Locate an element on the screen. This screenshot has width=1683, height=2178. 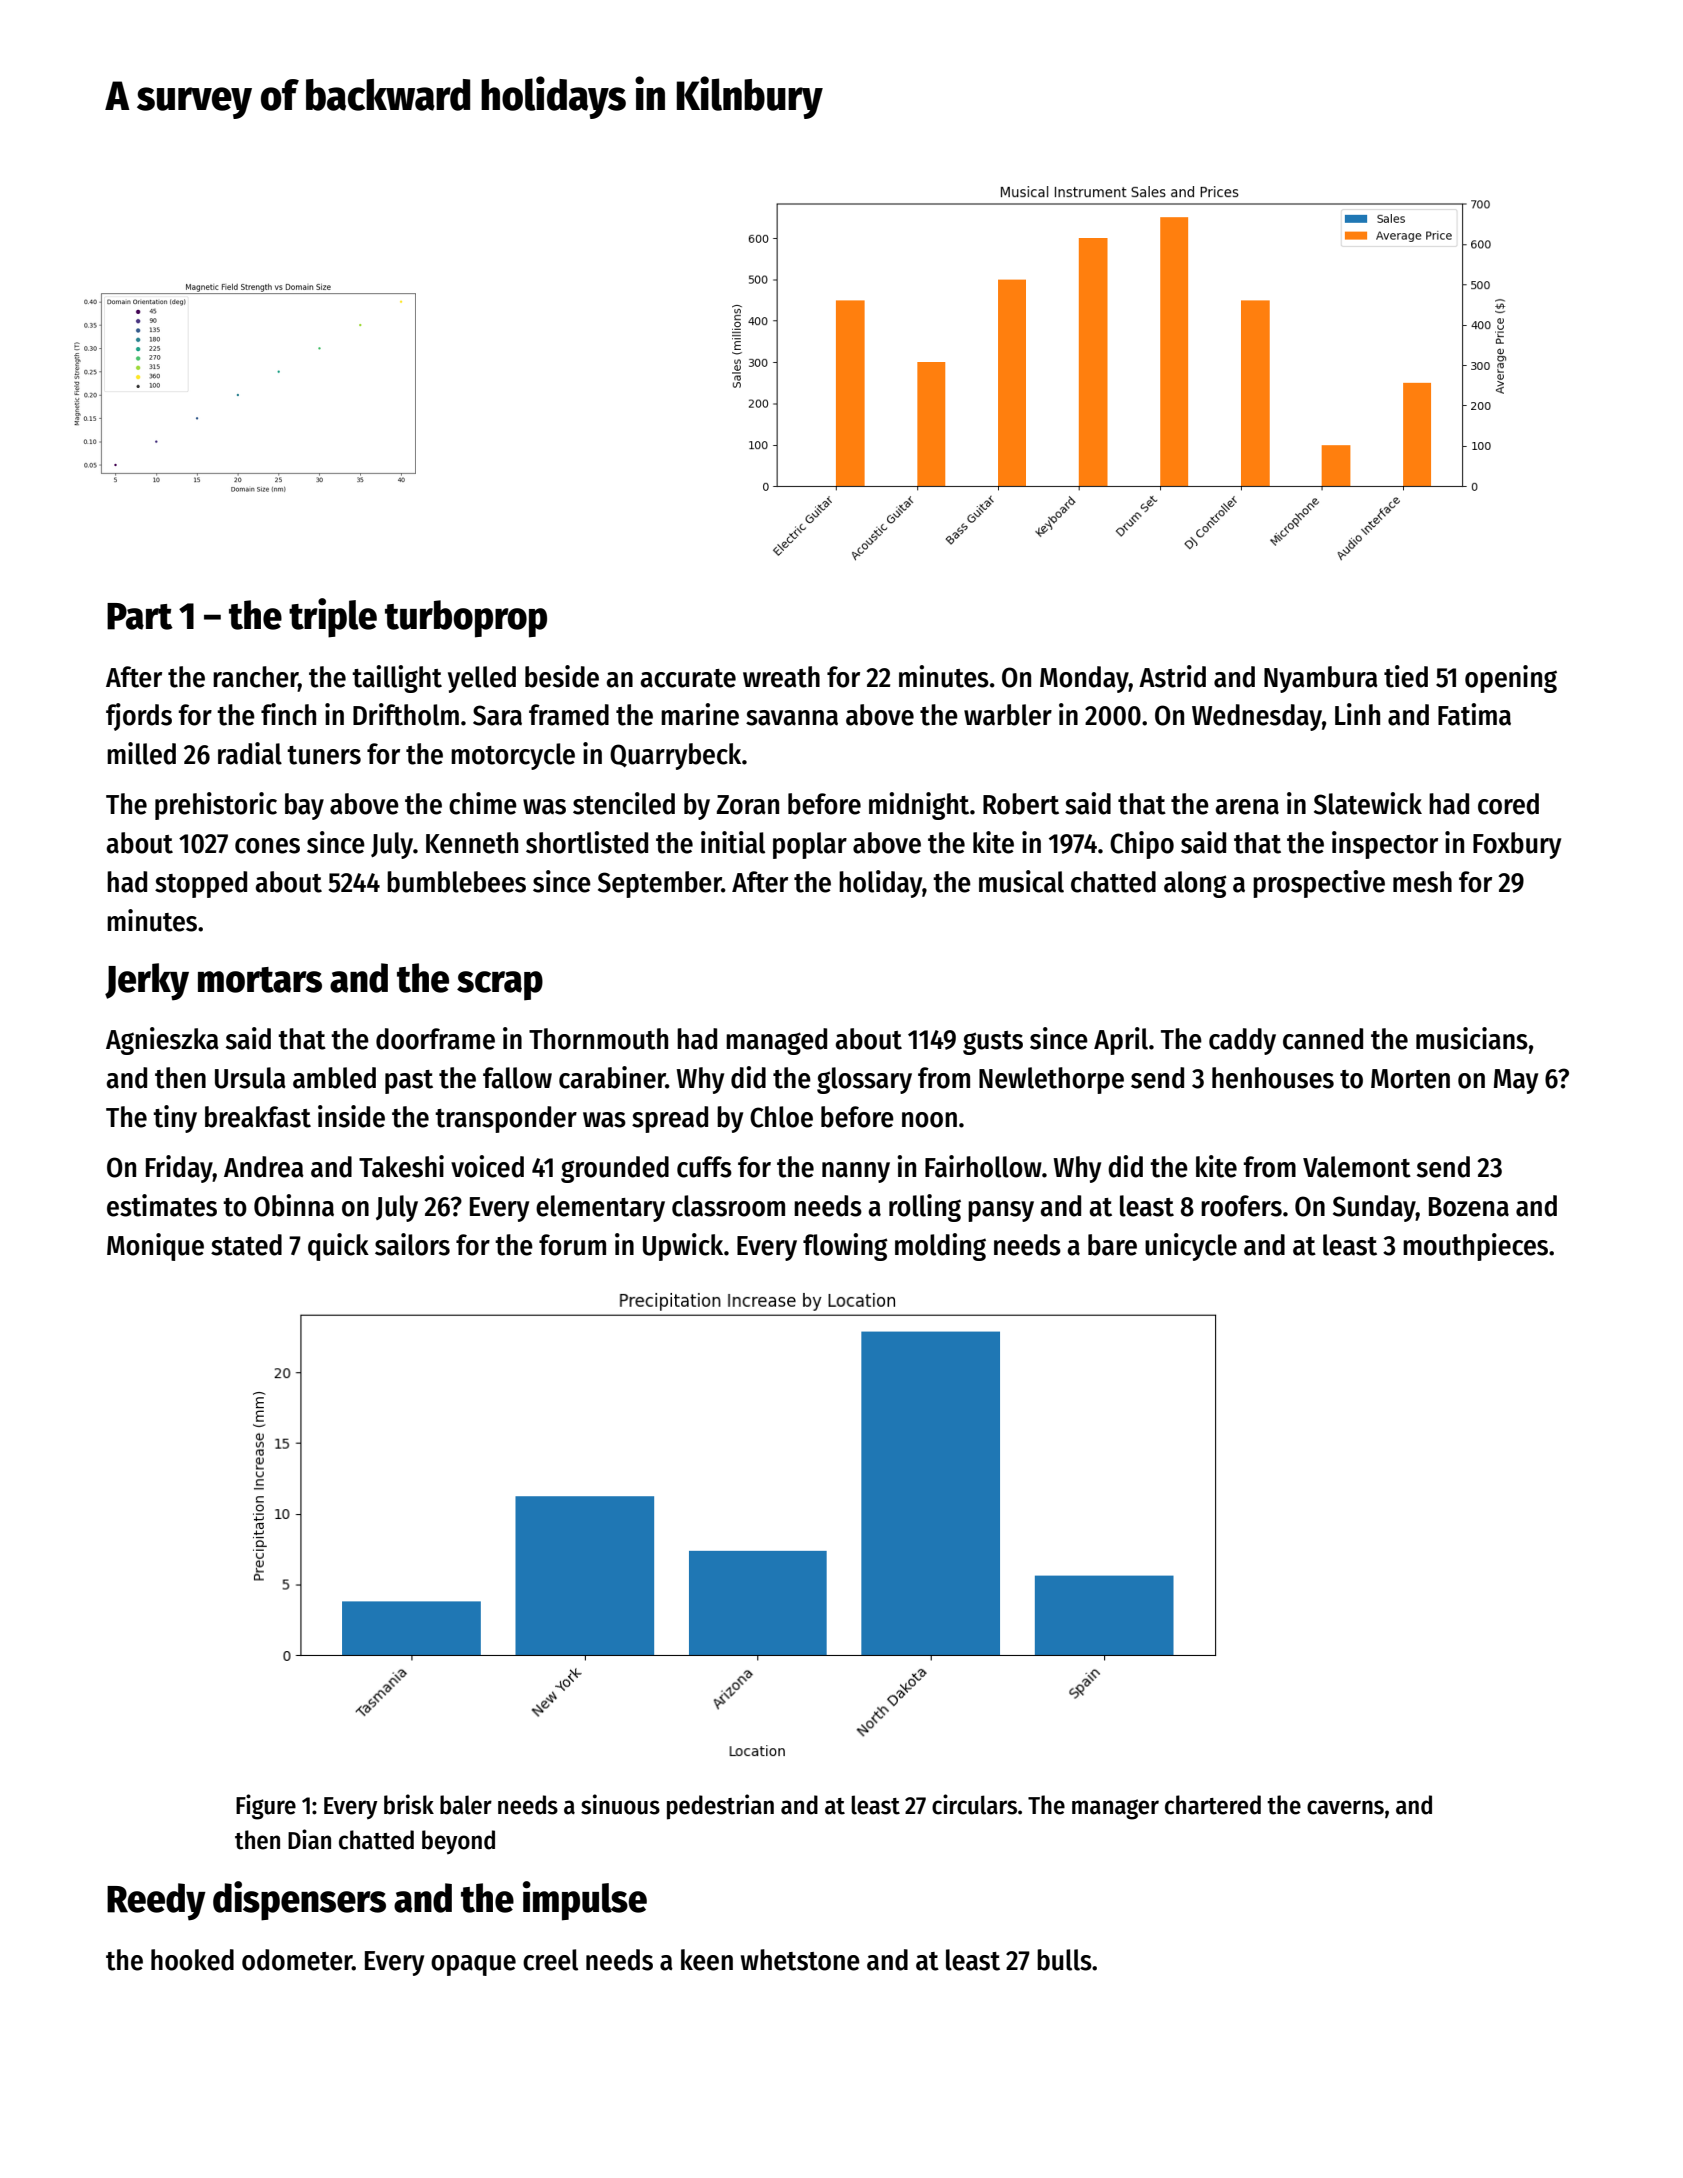
Dian is located at coordinates (309, 1839).
